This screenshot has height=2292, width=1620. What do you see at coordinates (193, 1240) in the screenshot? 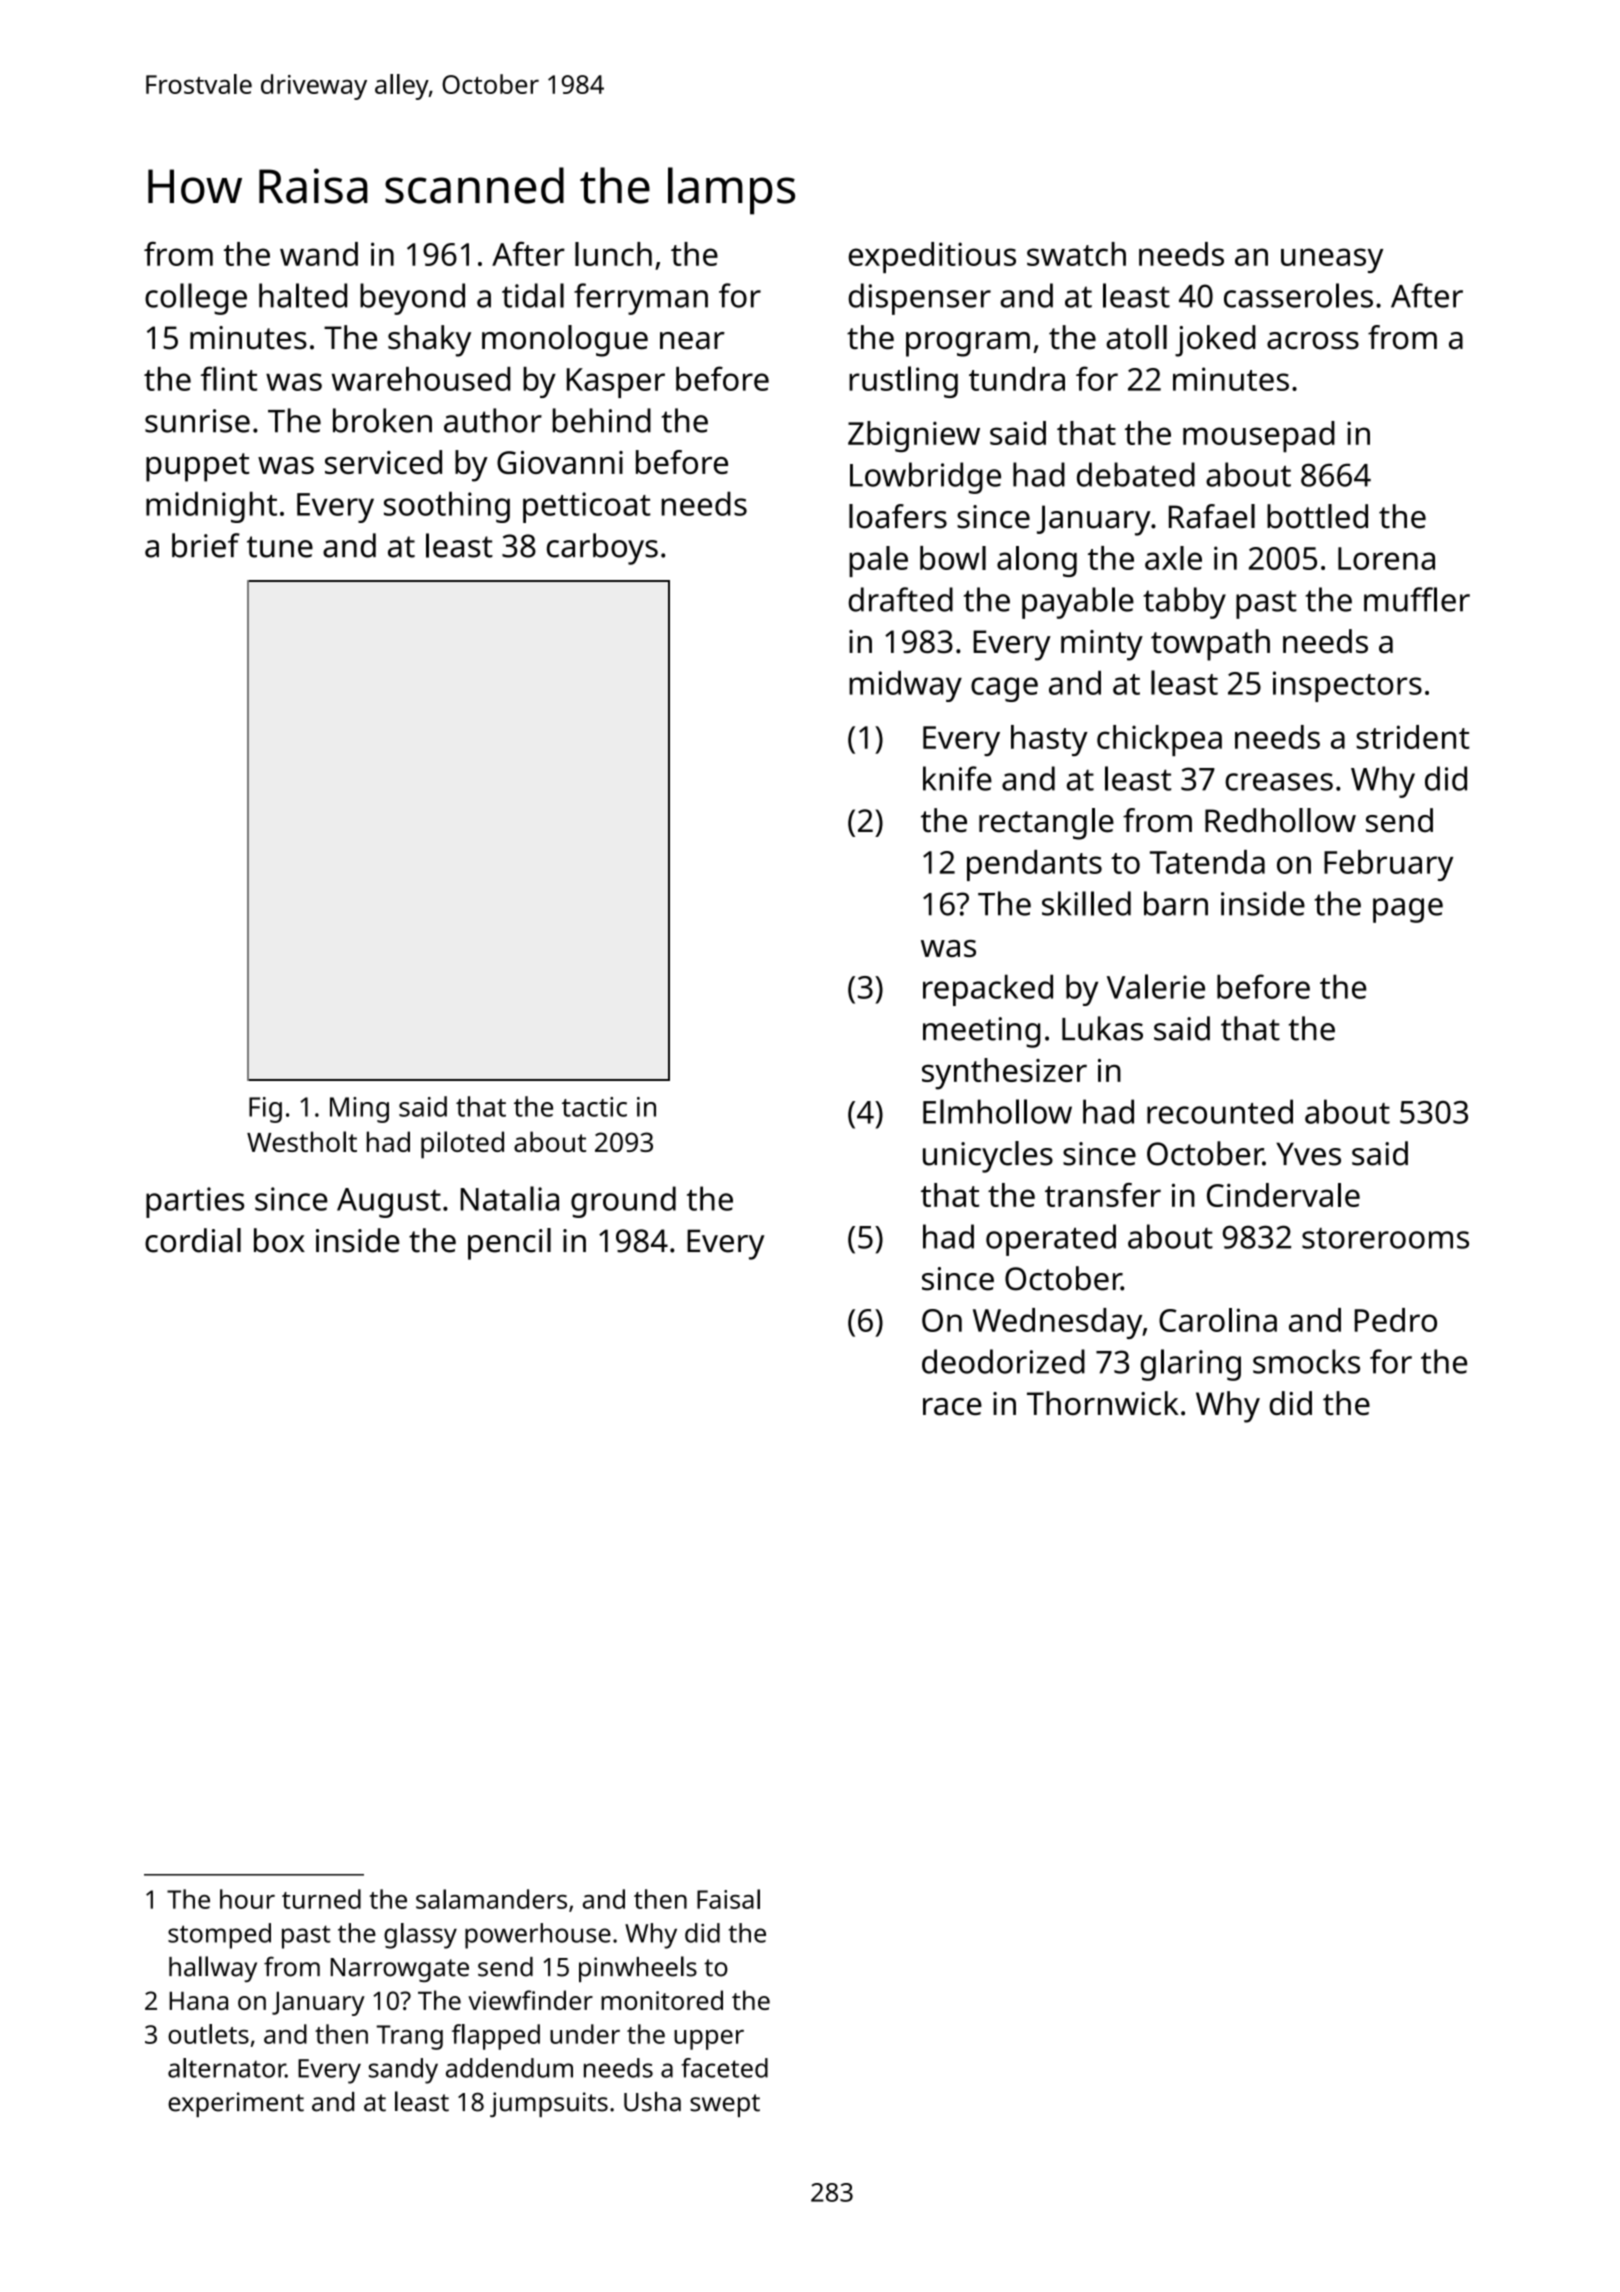
I see `cordial` at bounding box center [193, 1240].
